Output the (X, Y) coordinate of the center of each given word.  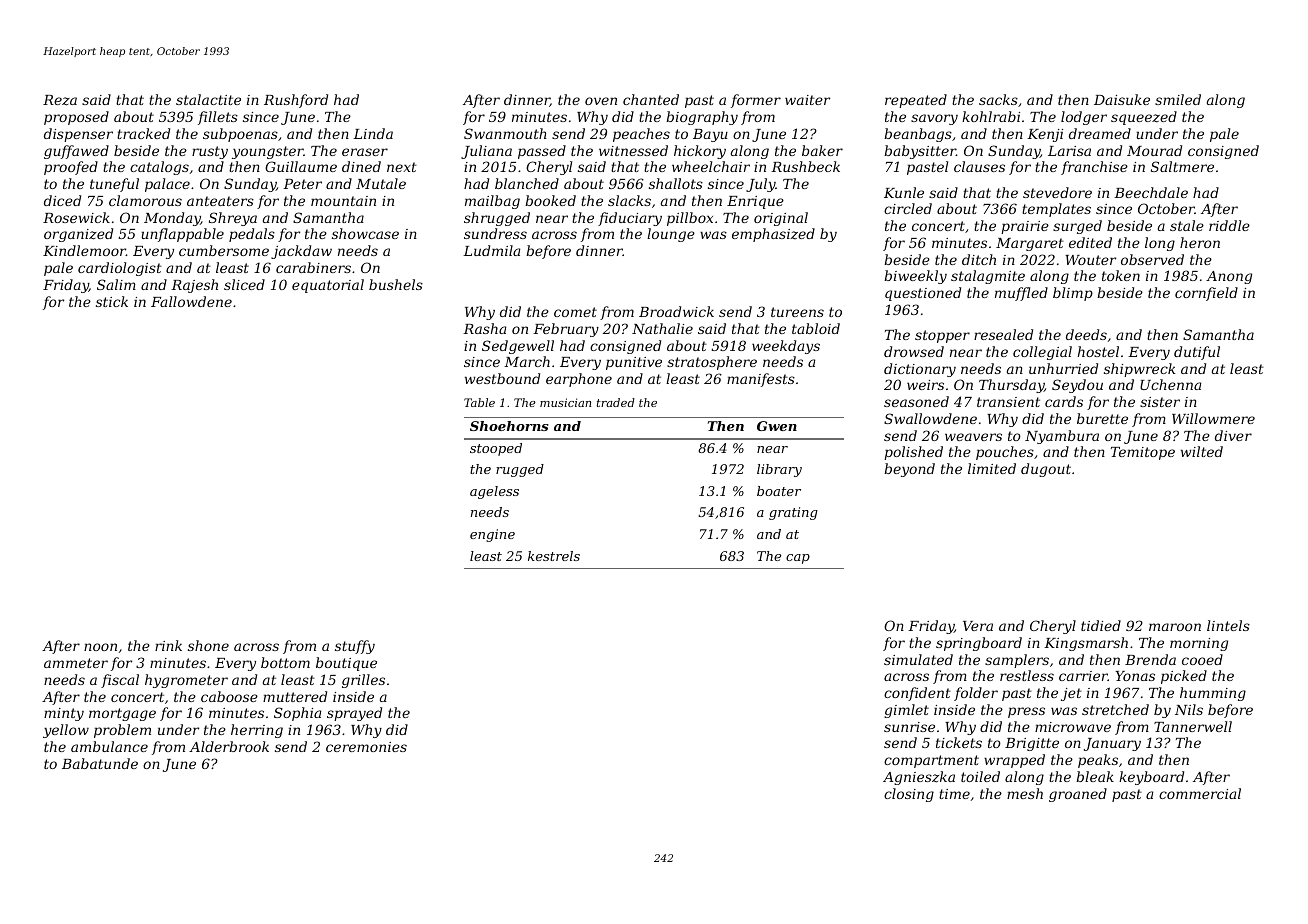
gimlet (906, 711)
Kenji (1045, 135)
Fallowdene (191, 301)
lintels (1228, 625)
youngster (268, 152)
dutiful (1197, 353)
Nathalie (662, 328)
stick (112, 301)
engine (492, 535)
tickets (959, 742)
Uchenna (1170, 384)
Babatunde (100, 763)
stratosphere (712, 363)
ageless (494, 492)
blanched (527, 183)
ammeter (76, 663)
